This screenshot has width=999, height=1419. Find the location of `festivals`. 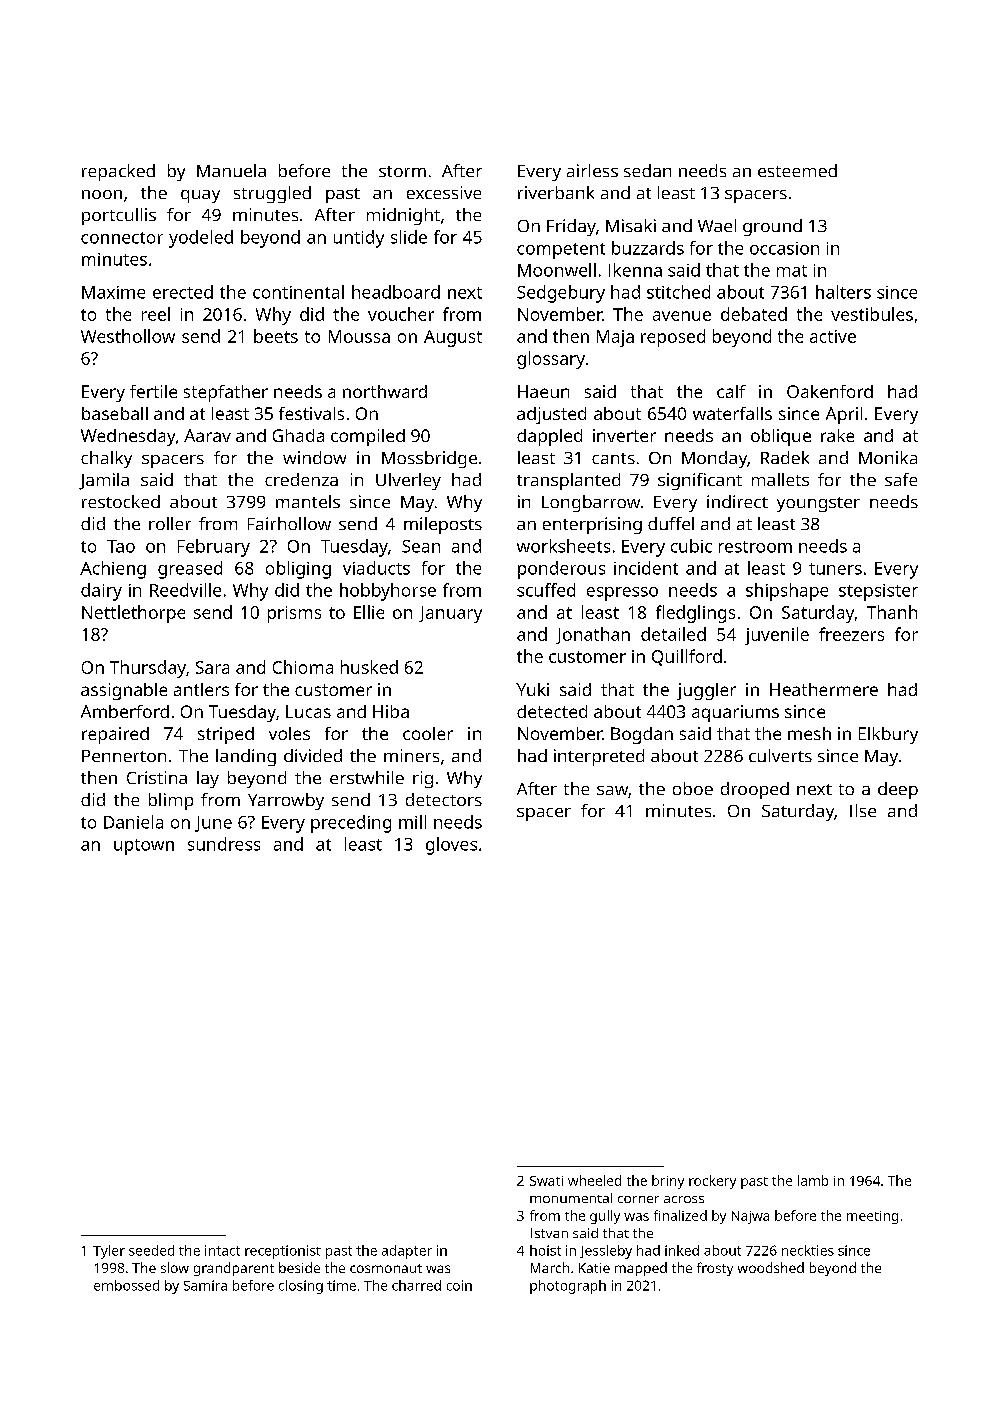

festivals is located at coordinates (311, 413).
